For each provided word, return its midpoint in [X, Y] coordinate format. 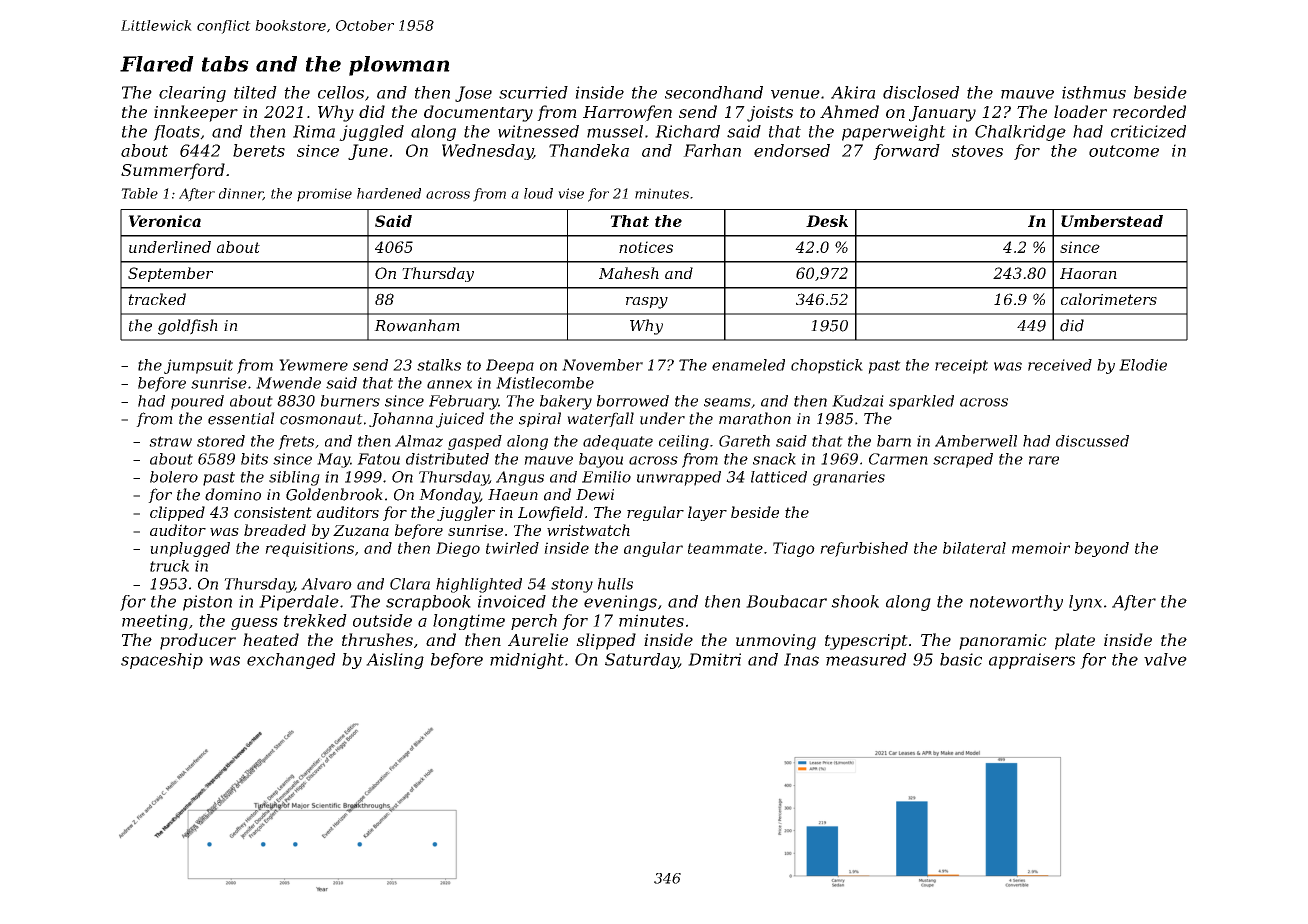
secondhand [714, 92]
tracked [157, 299]
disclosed [921, 92]
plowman [399, 66]
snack [774, 459]
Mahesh [629, 273]
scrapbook [428, 603]
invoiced [512, 601]
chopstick [827, 366]
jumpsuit [198, 366]
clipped [177, 513]
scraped [963, 460]
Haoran [1088, 273]
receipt [961, 366]
